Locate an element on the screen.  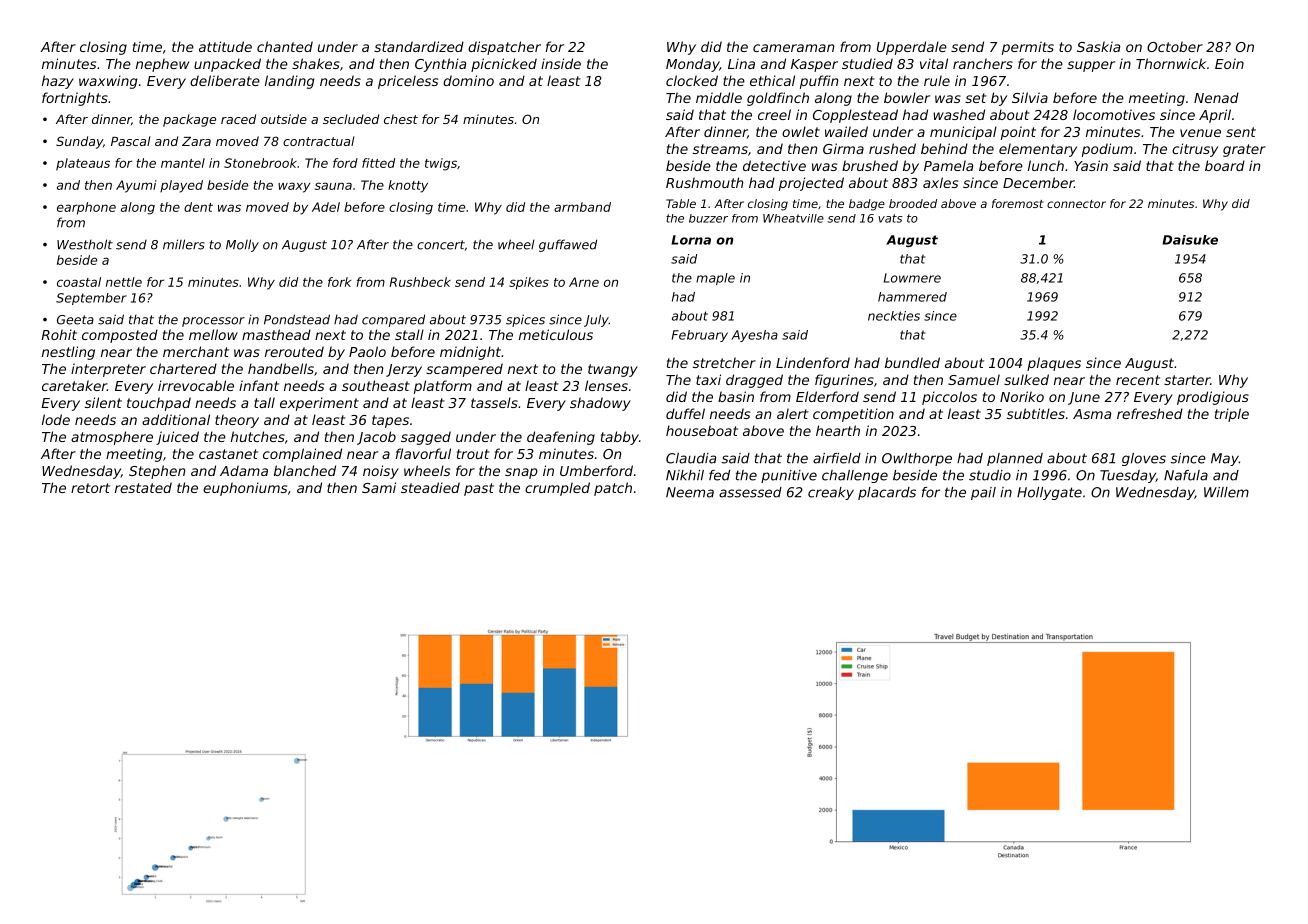
Noriko is located at coordinates (1022, 396).
